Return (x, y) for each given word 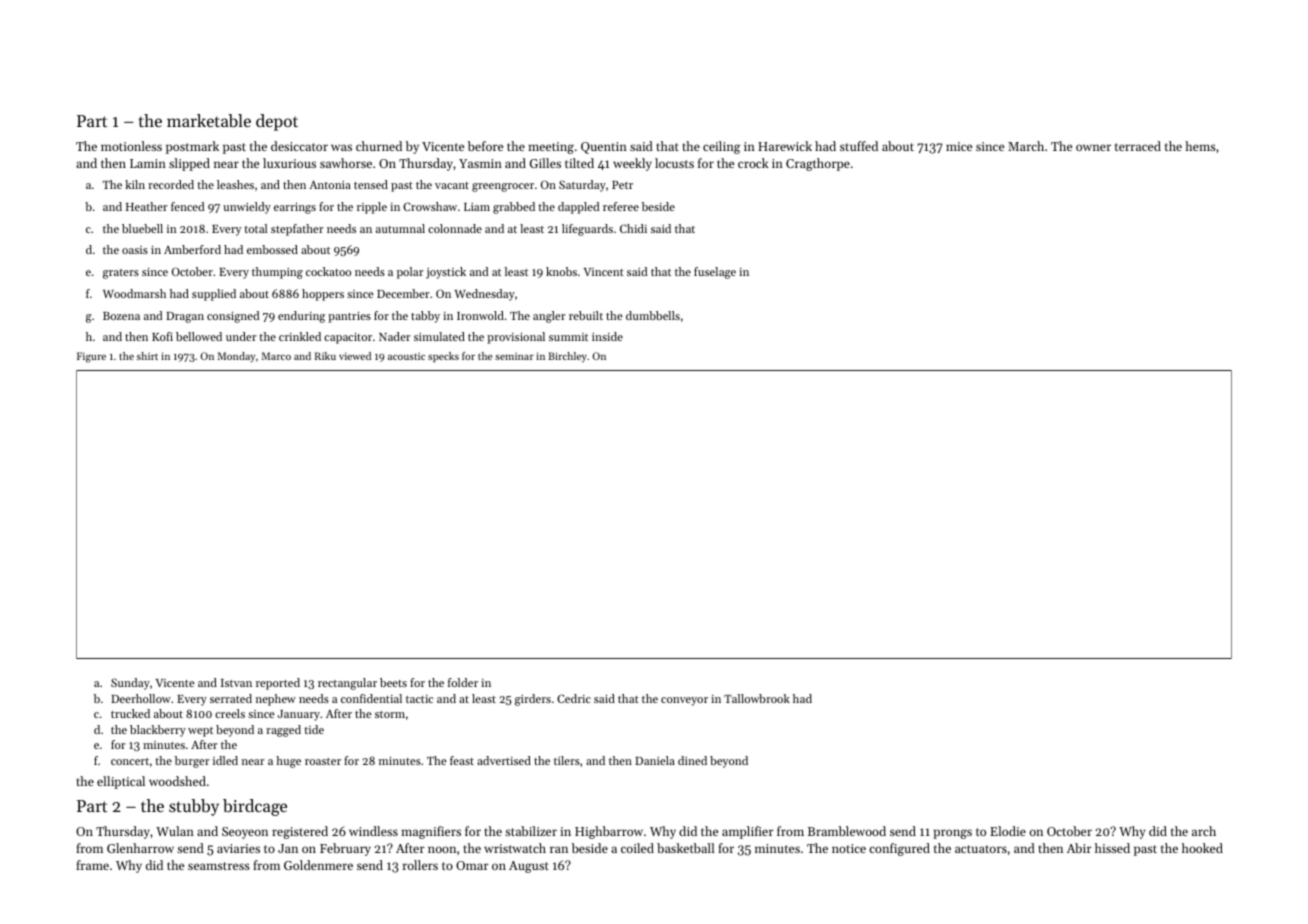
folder (463, 682)
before (485, 146)
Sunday (130, 684)
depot (277, 122)
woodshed (177, 781)
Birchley (567, 357)
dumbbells (653, 315)
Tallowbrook (757, 698)
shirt (147, 356)
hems (1200, 146)
